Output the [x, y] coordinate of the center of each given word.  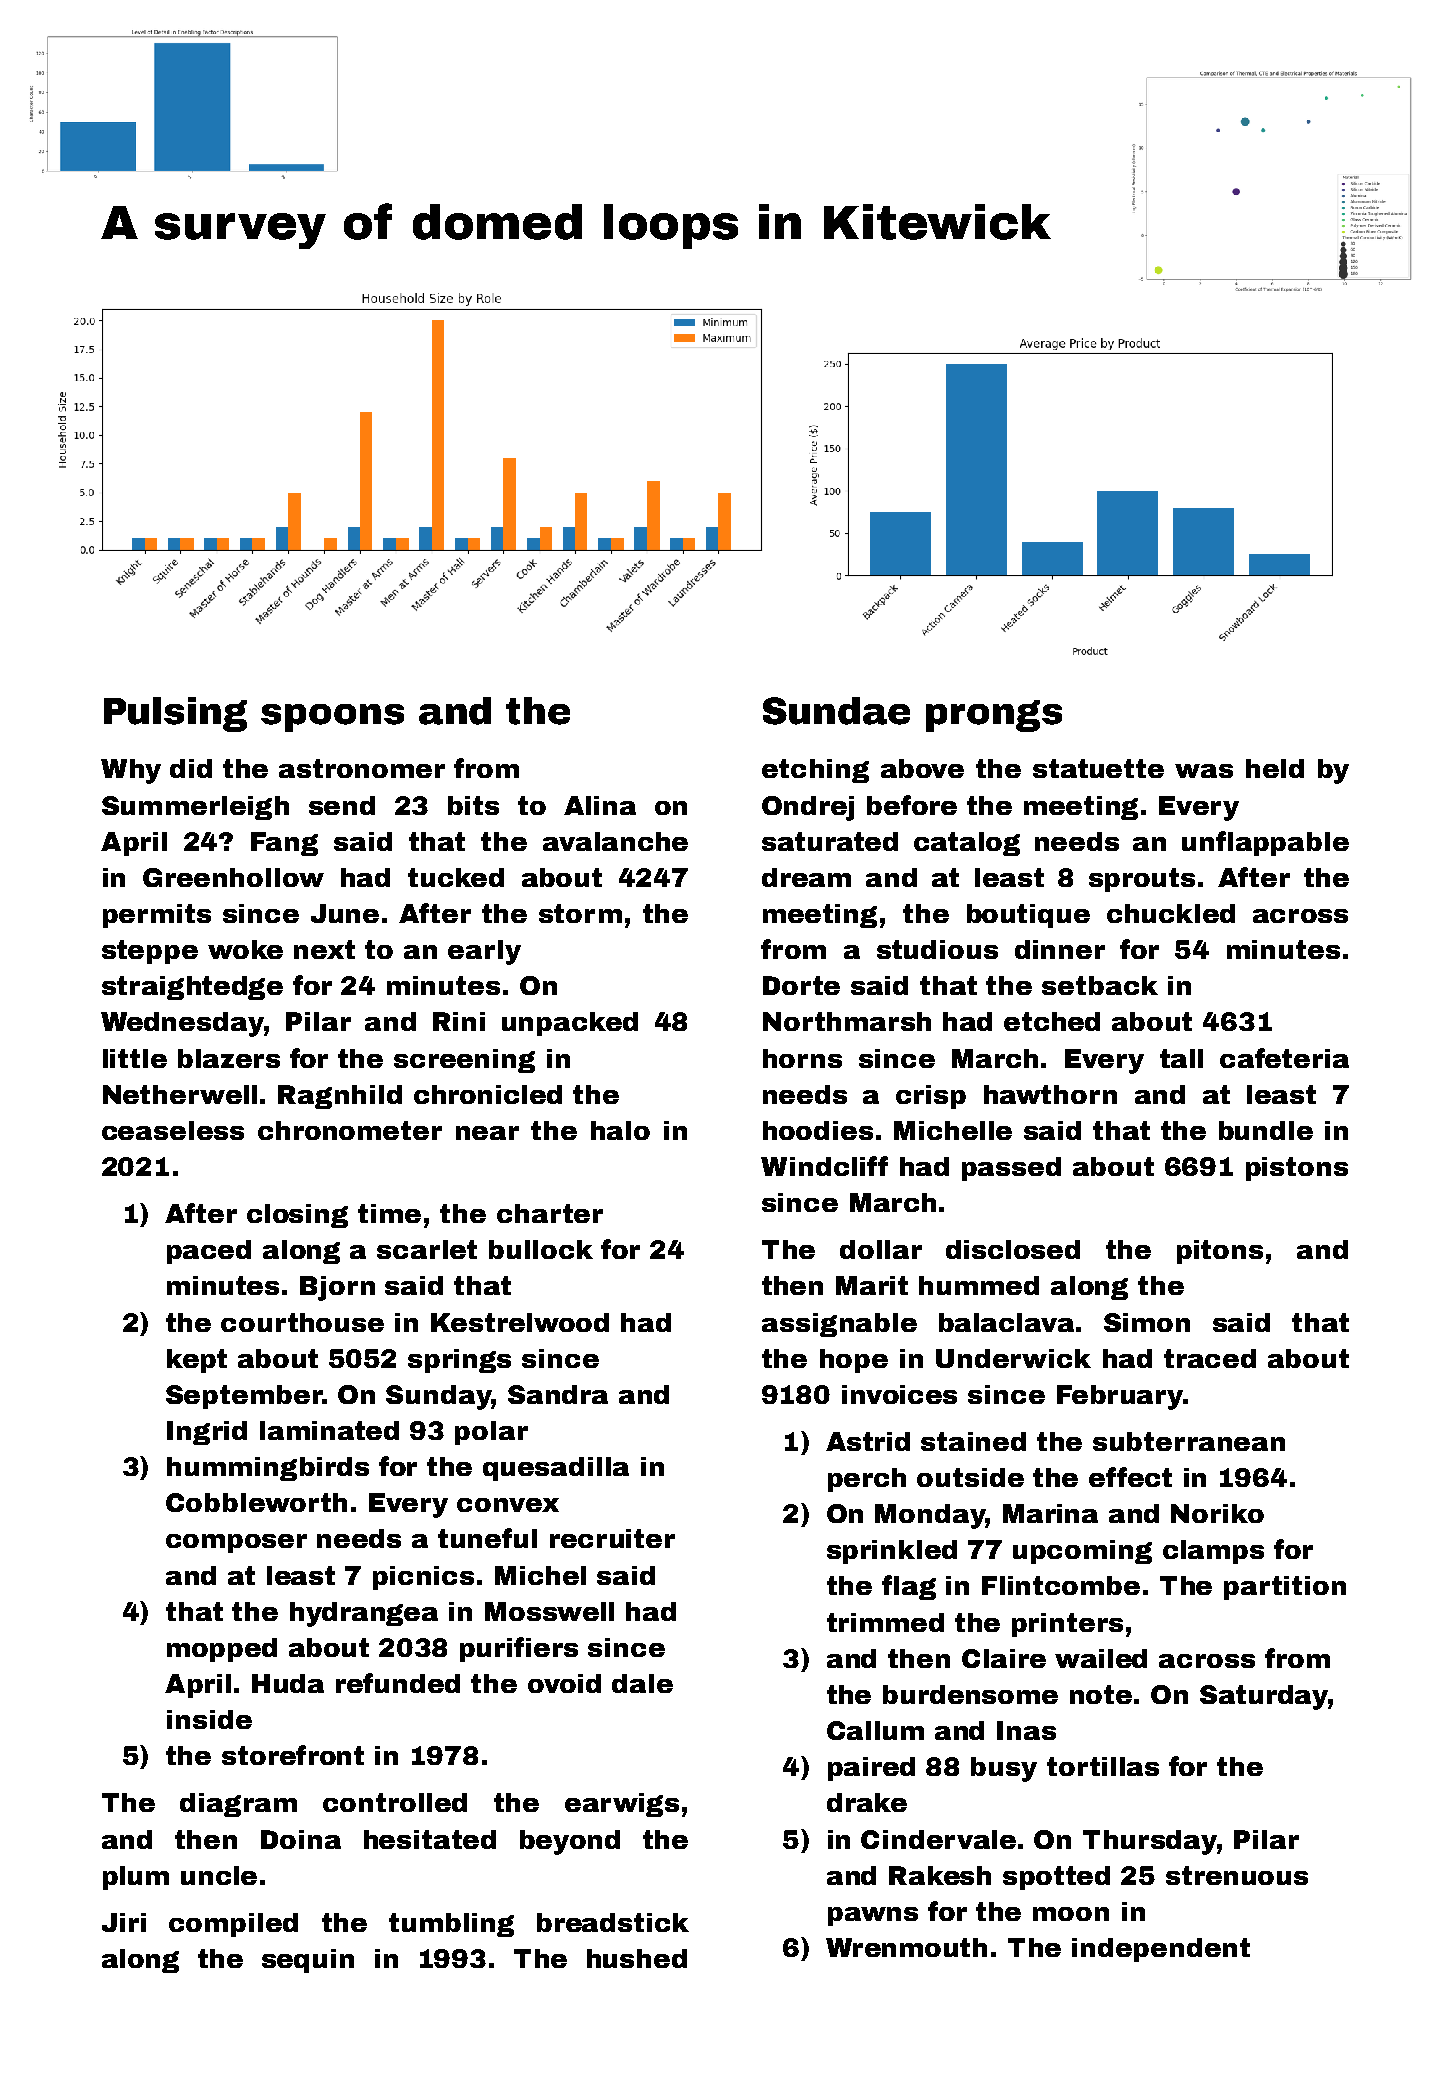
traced [1210, 1358]
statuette [1098, 768]
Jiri [124, 1922]
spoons [332, 718]
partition [1285, 1588]
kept [197, 1361]
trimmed [885, 1622]
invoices [899, 1394]
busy [1004, 1769]
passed [1011, 1169]
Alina [600, 805]
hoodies [818, 1130]
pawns [873, 1916]
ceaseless [173, 1130]
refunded [398, 1683]
